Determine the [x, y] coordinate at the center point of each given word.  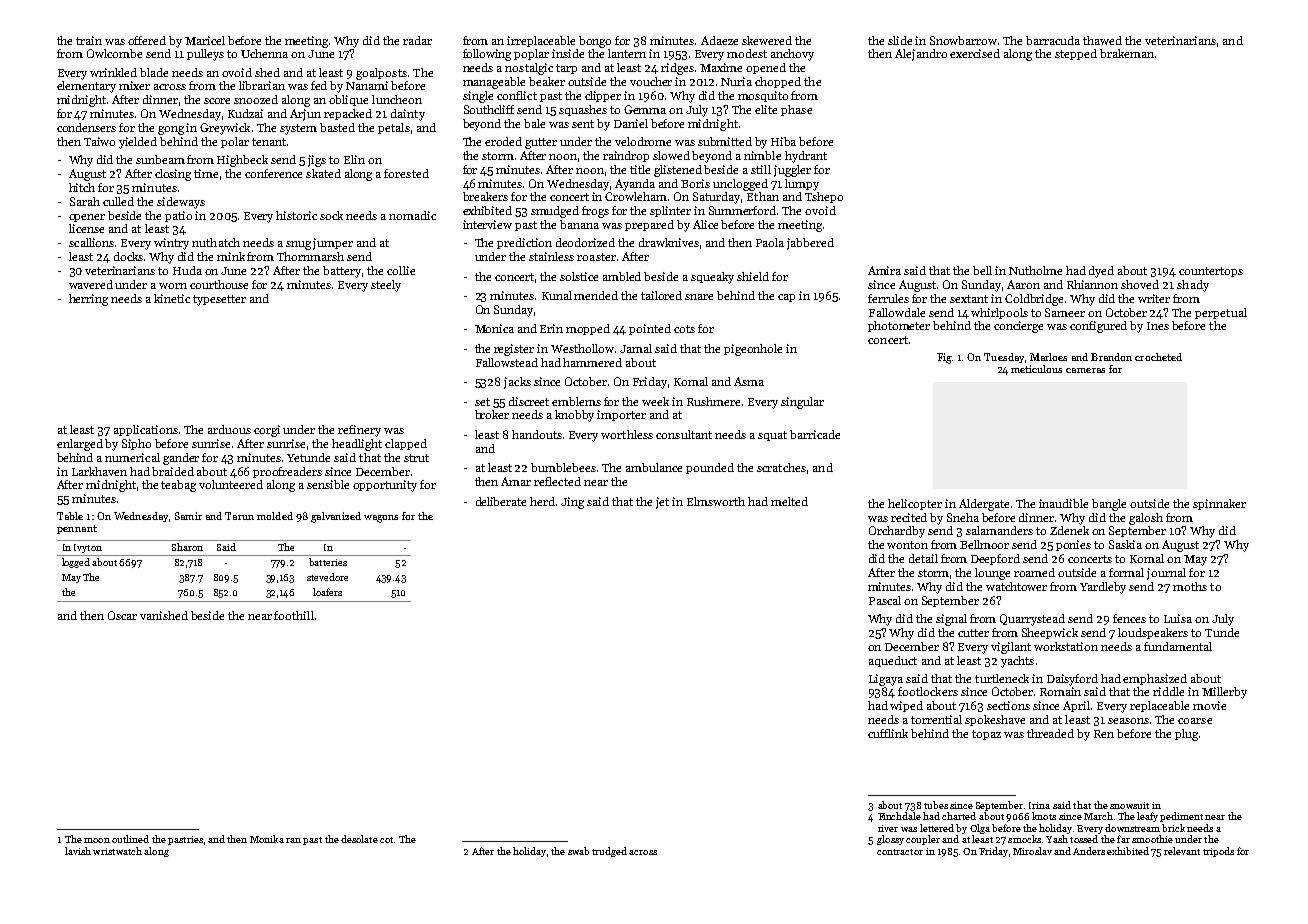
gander [181, 459]
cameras [1085, 370]
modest [747, 53]
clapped [406, 444]
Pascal [885, 600]
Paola [770, 242]
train [89, 40]
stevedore [327, 577]
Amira [884, 270]
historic [296, 215]
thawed [1102, 40]
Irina [1039, 805]
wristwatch [117, 851]
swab [578, 851]
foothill [294, 615]
